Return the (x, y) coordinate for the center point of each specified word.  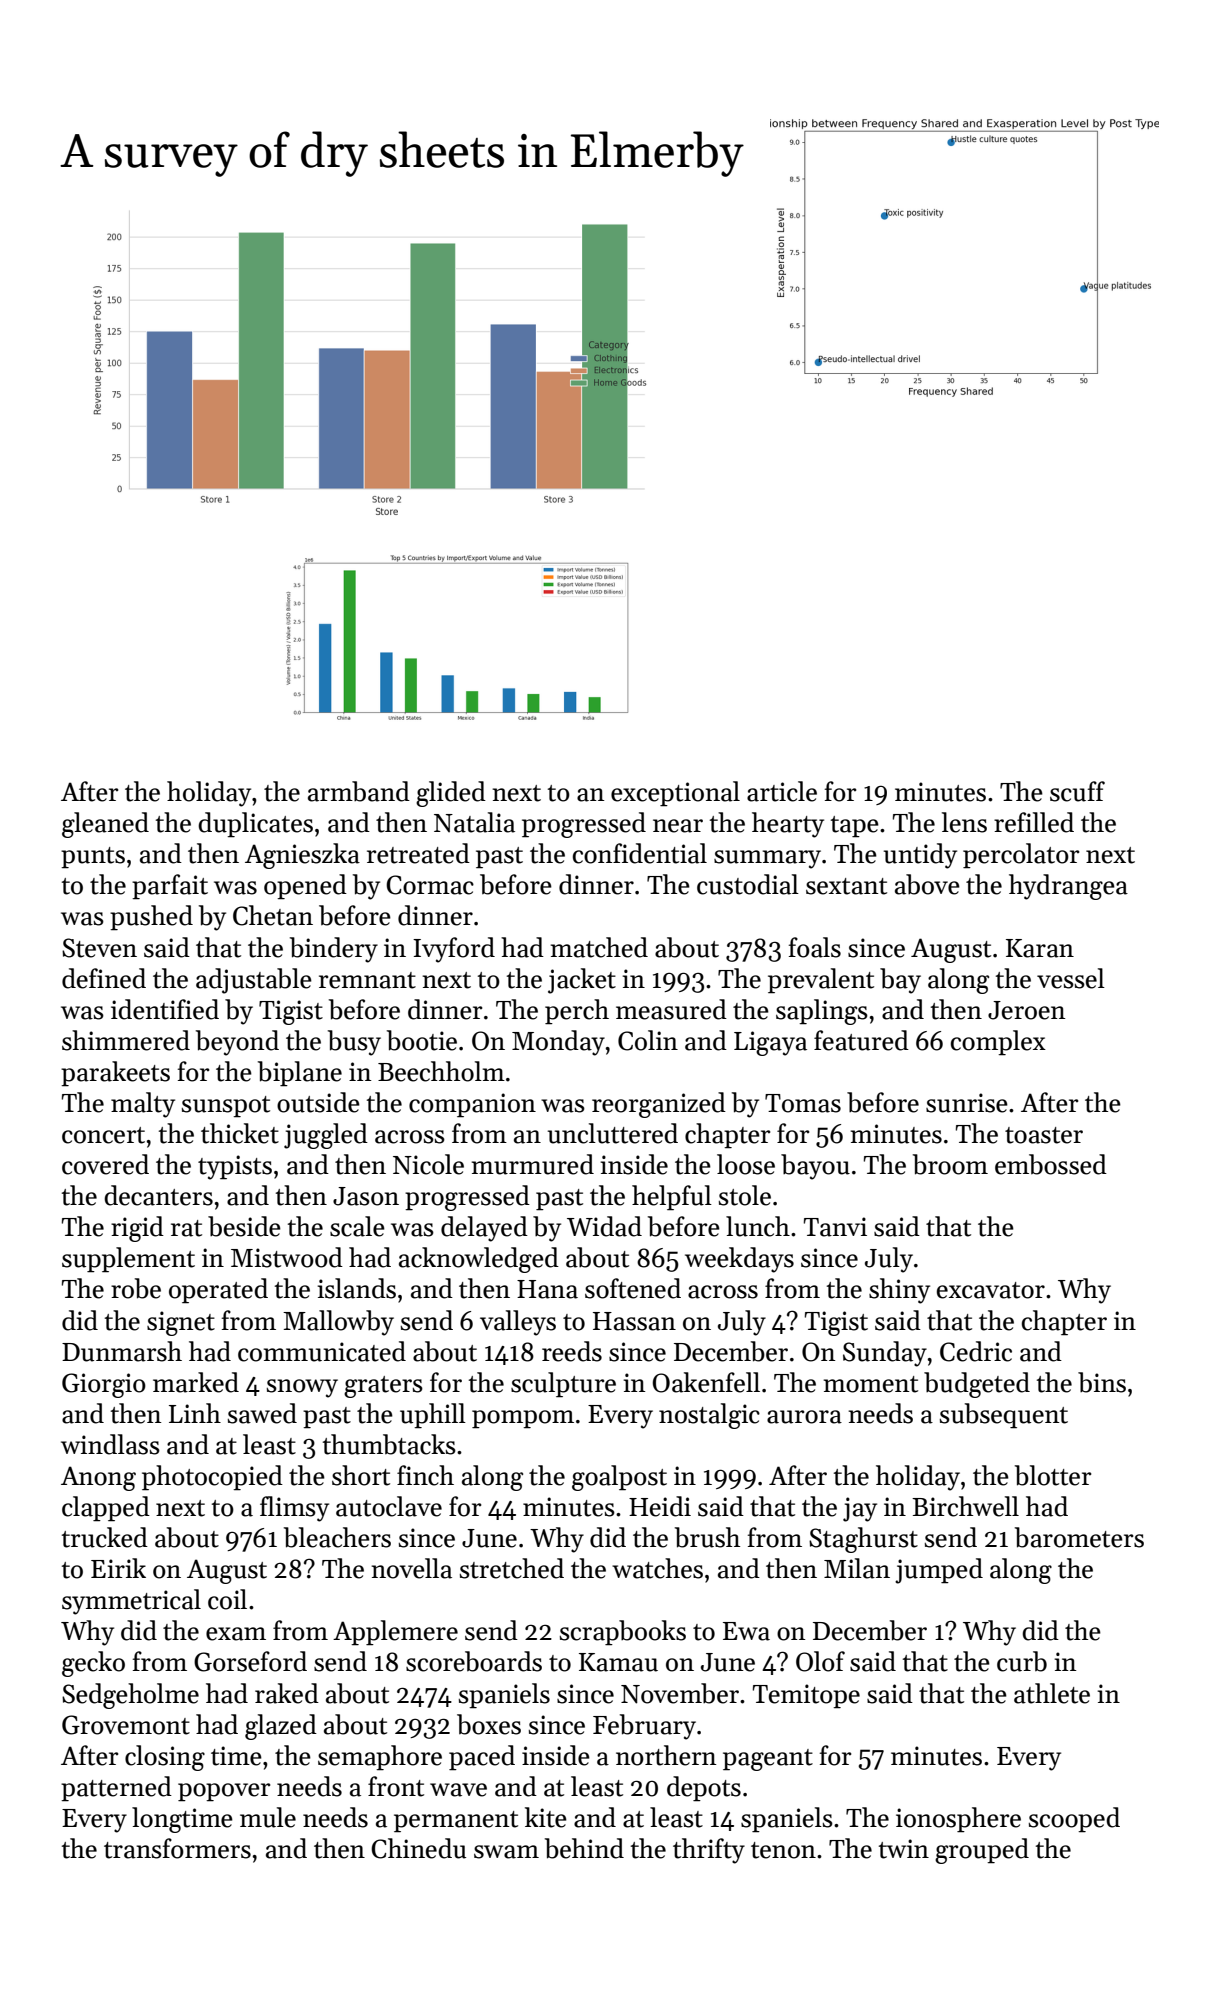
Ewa (746, 1631)
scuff (1077, 791)
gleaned (105, 825)
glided (451, 794)
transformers (177, 1848)
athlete (1052, 1693)
